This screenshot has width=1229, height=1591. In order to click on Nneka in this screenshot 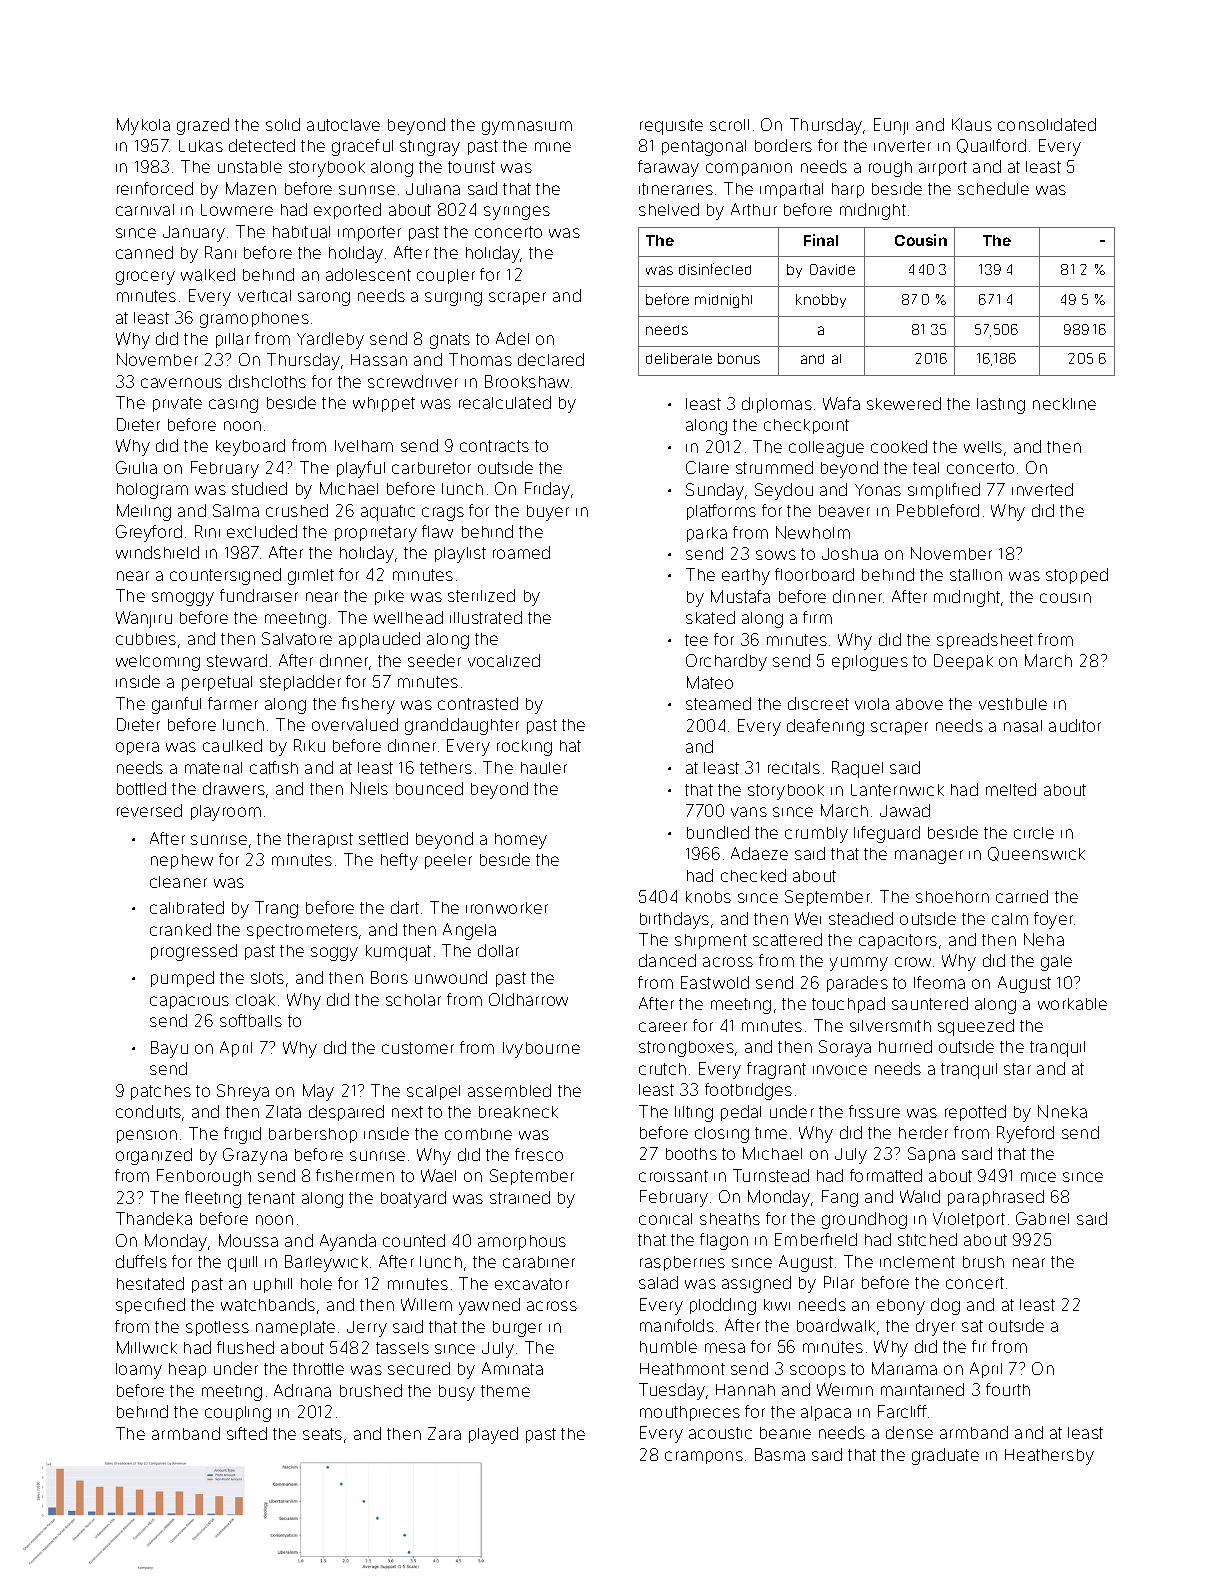, I will do `click(1062, 1111)`.
